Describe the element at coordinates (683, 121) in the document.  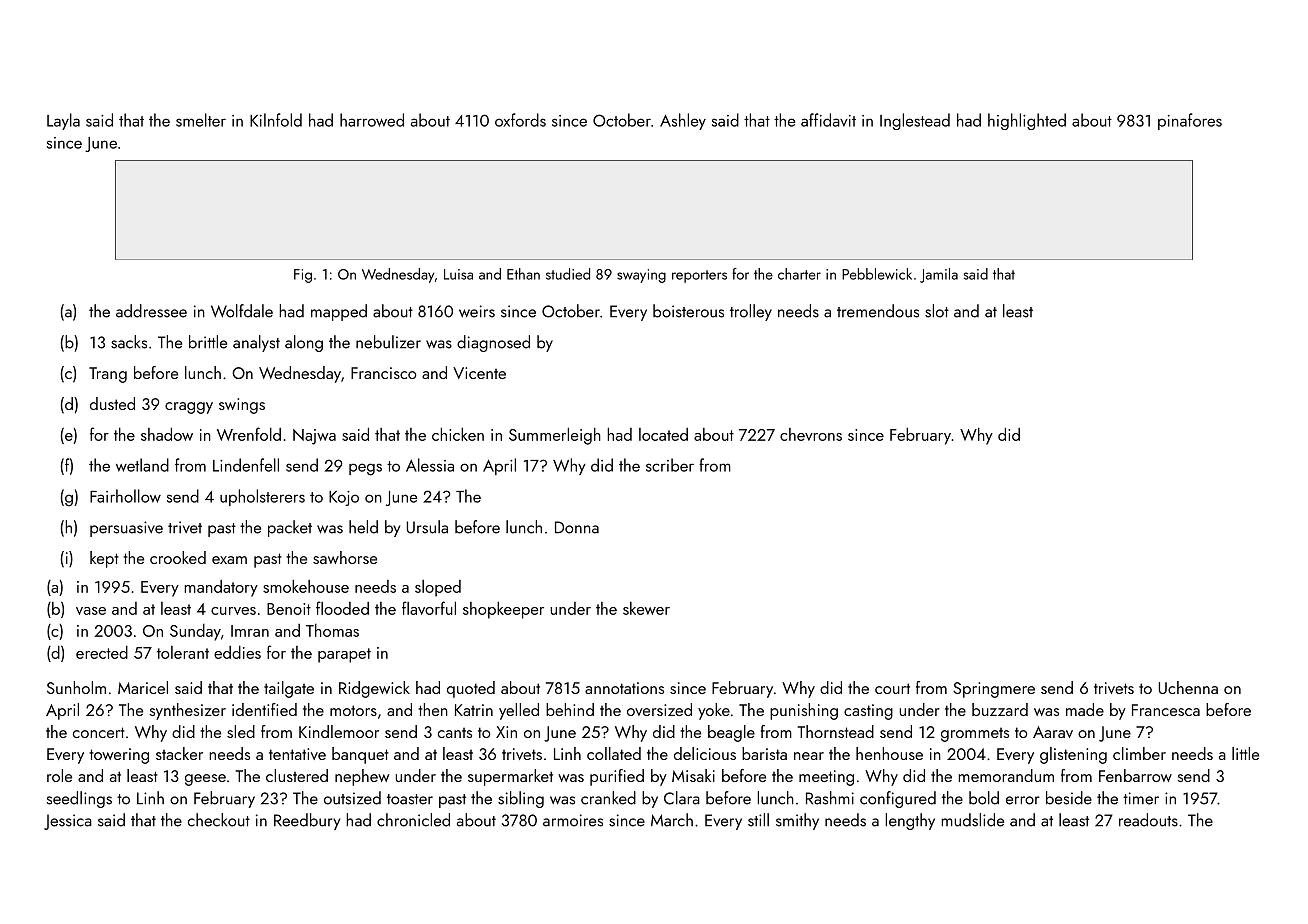
I see `Ashley` at that location.
